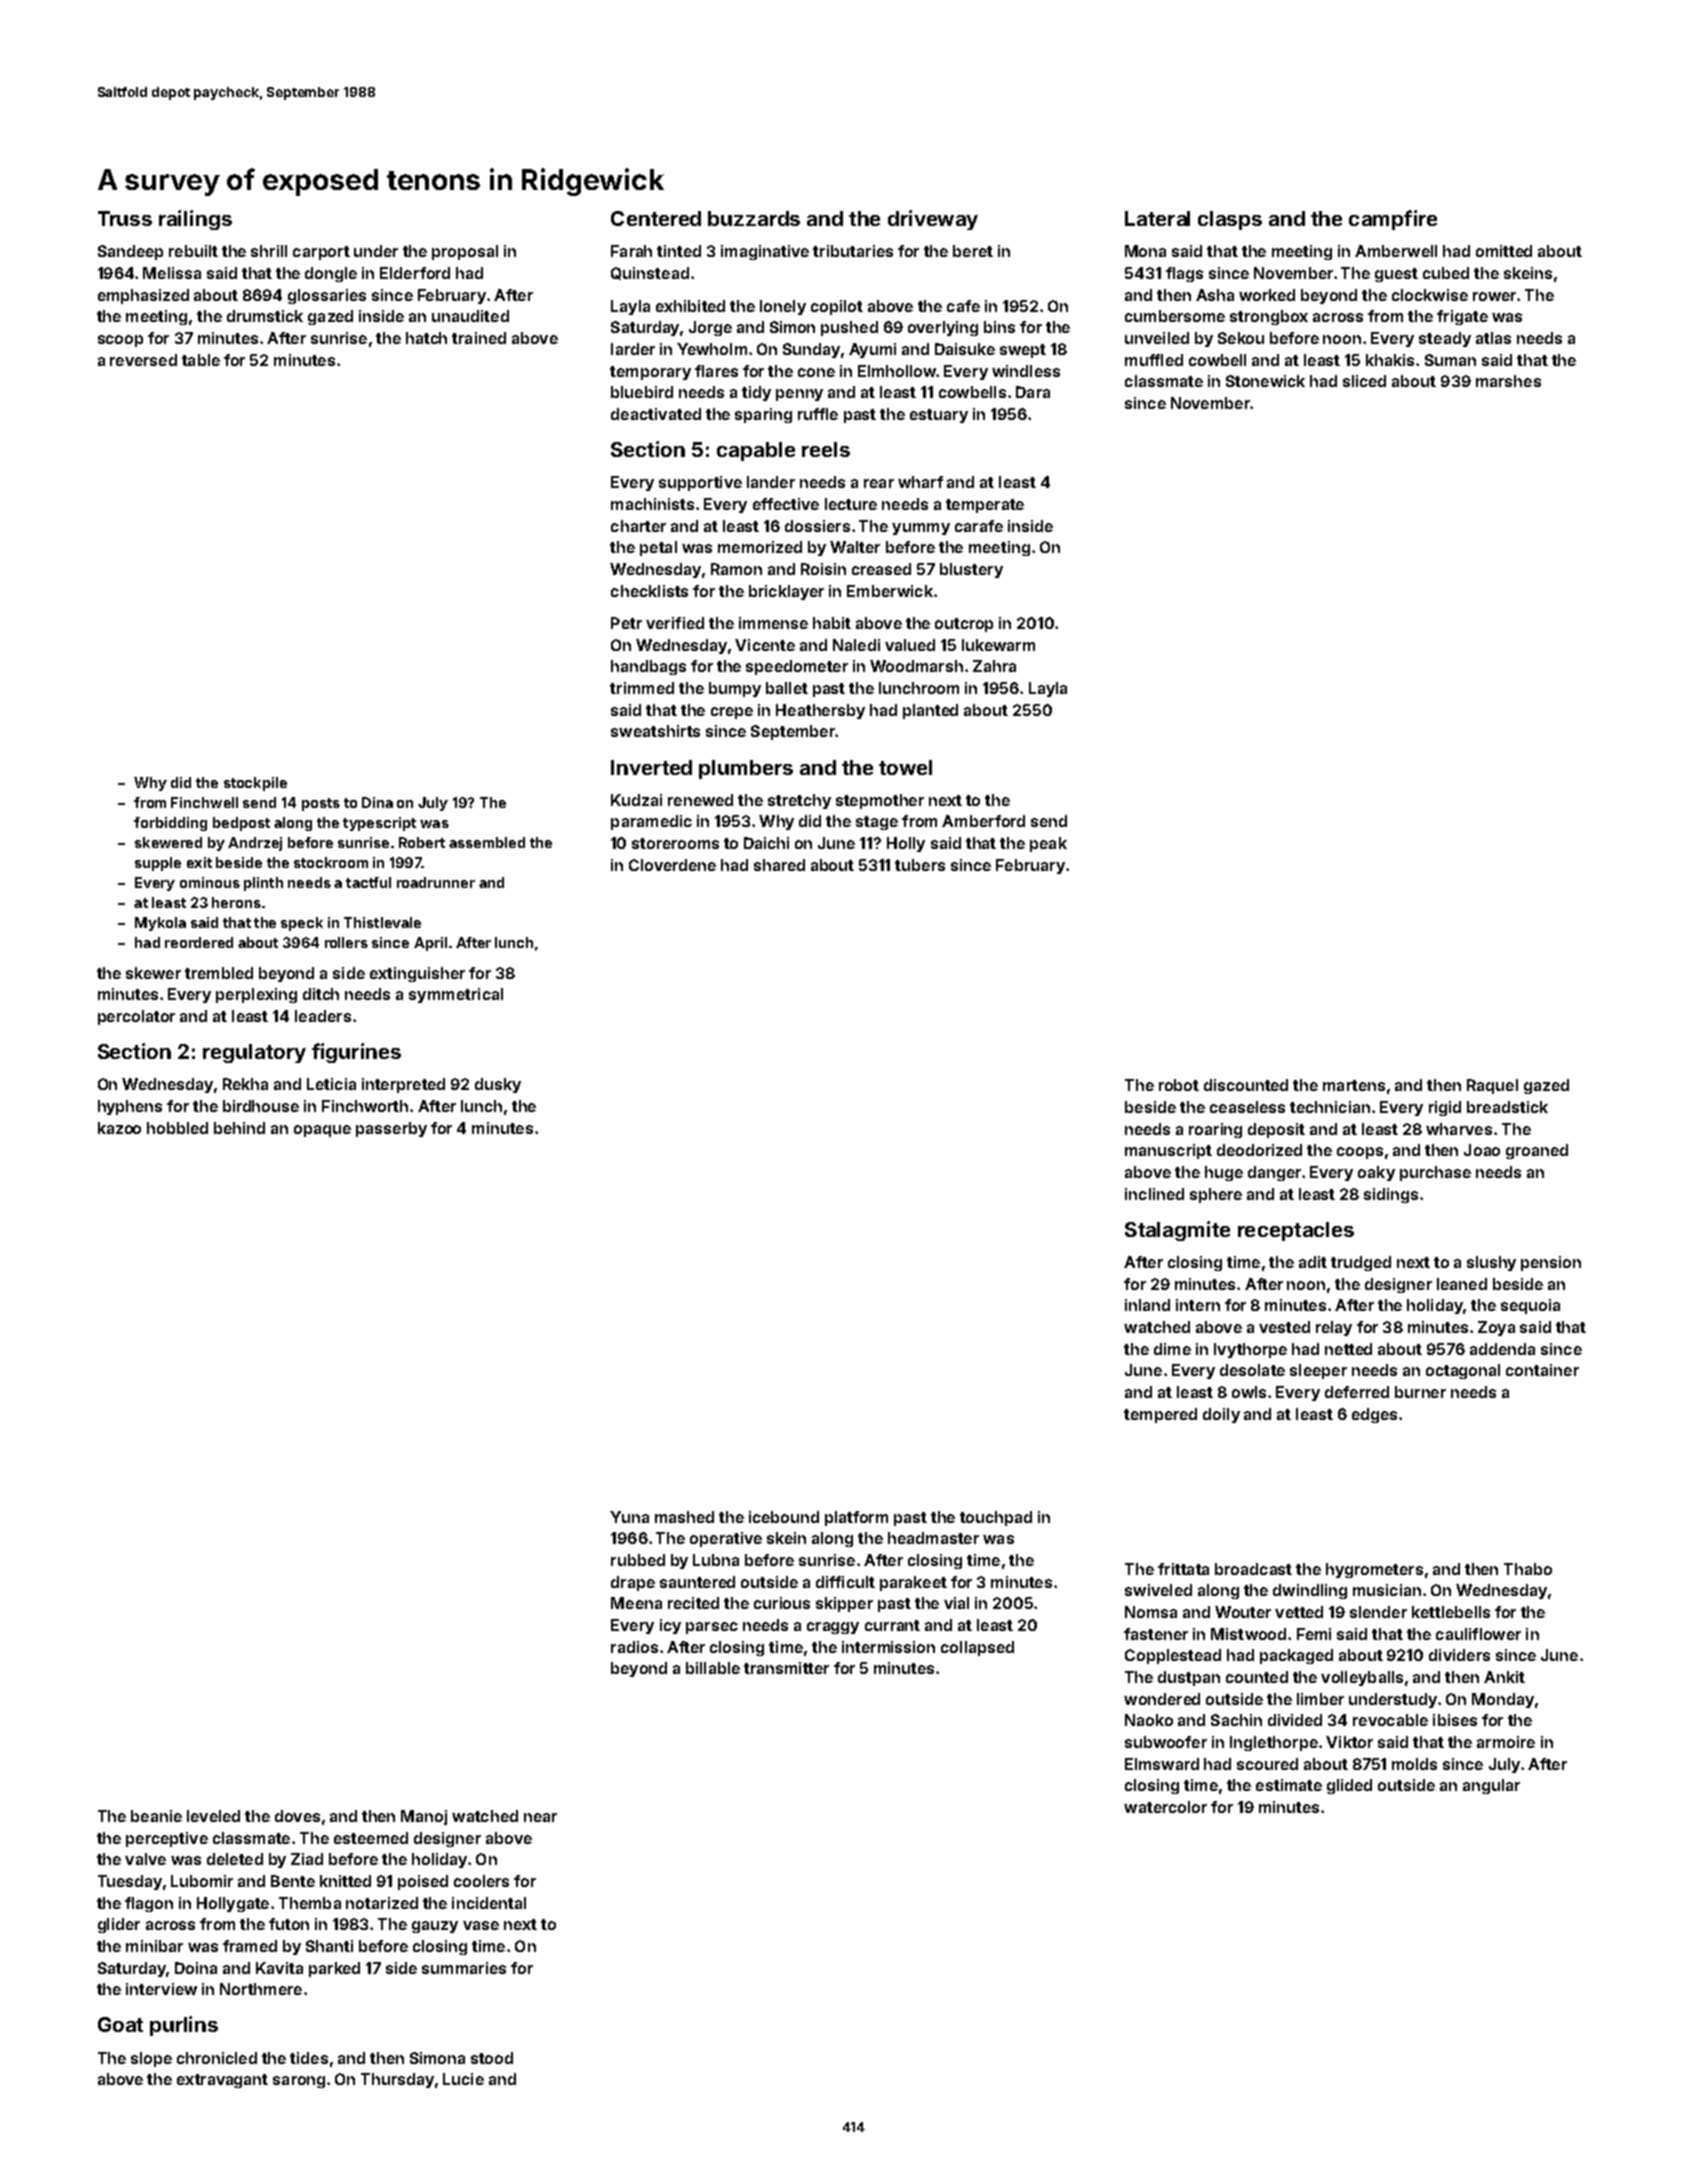 This screenshot has height=2178, width=1683. I want to click on driveway, so click(933, 220).
